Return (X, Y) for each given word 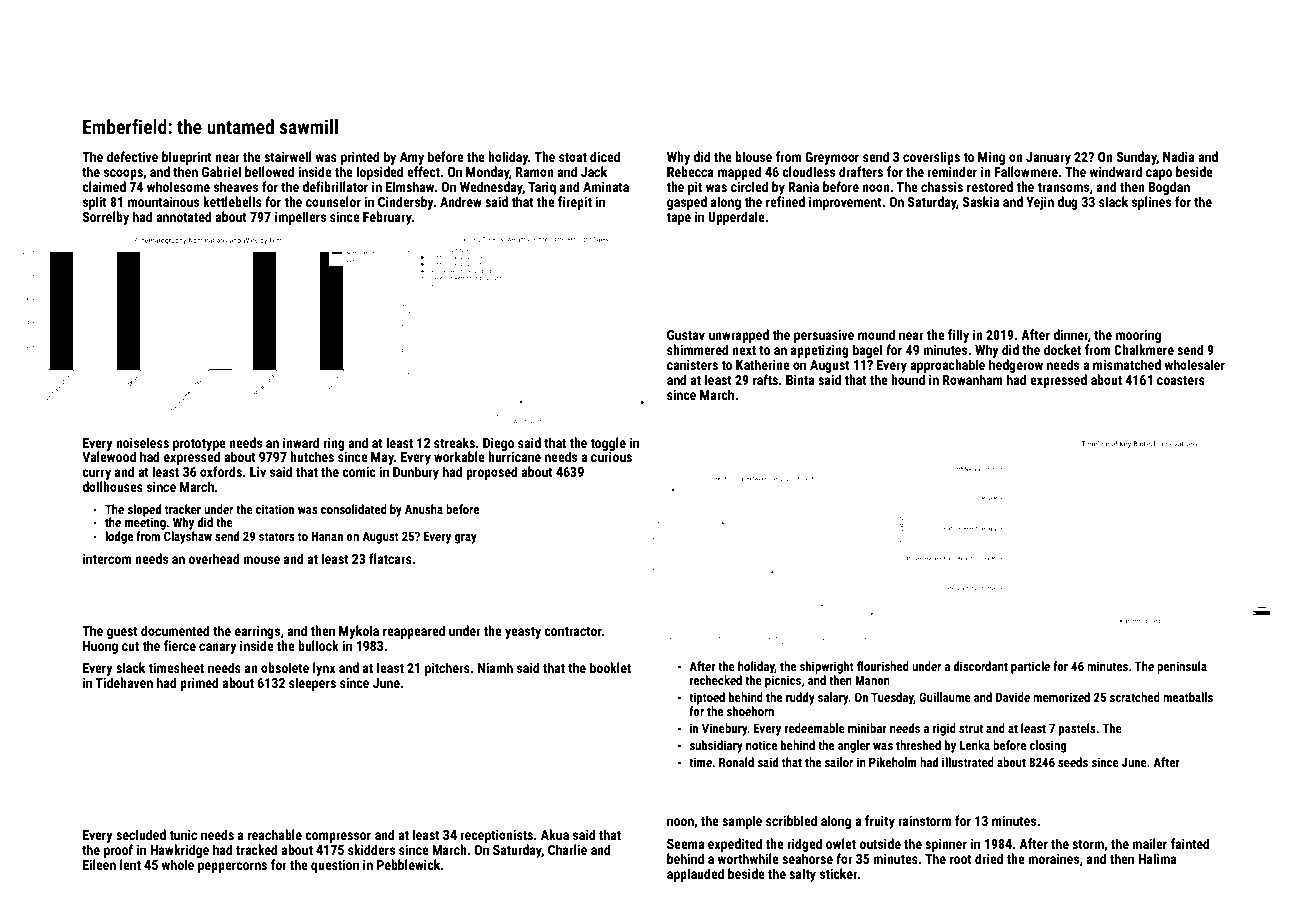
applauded (695, 875)
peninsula (1182, 667)
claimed (104, 186)
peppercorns (232, 867)
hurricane (514, 456)
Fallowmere (1026, 171)
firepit (575, 203)
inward (301, 442)
